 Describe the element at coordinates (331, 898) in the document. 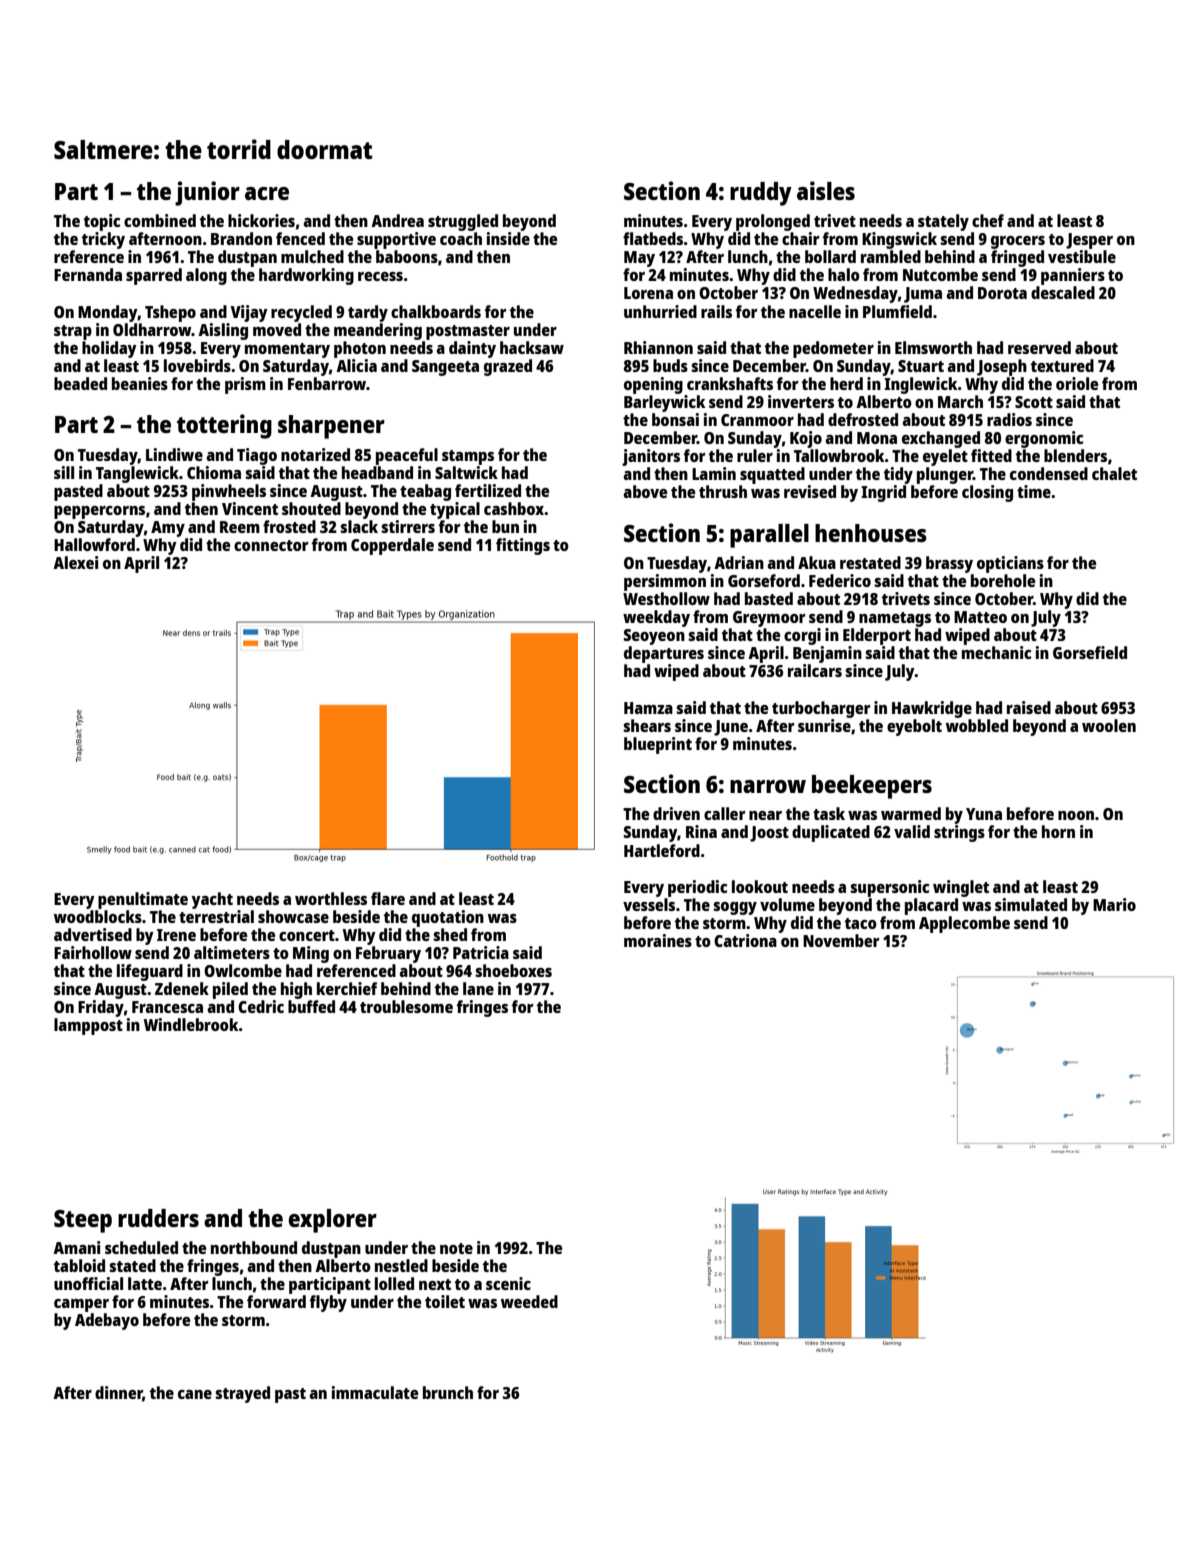

I see `worthless` at that location.
